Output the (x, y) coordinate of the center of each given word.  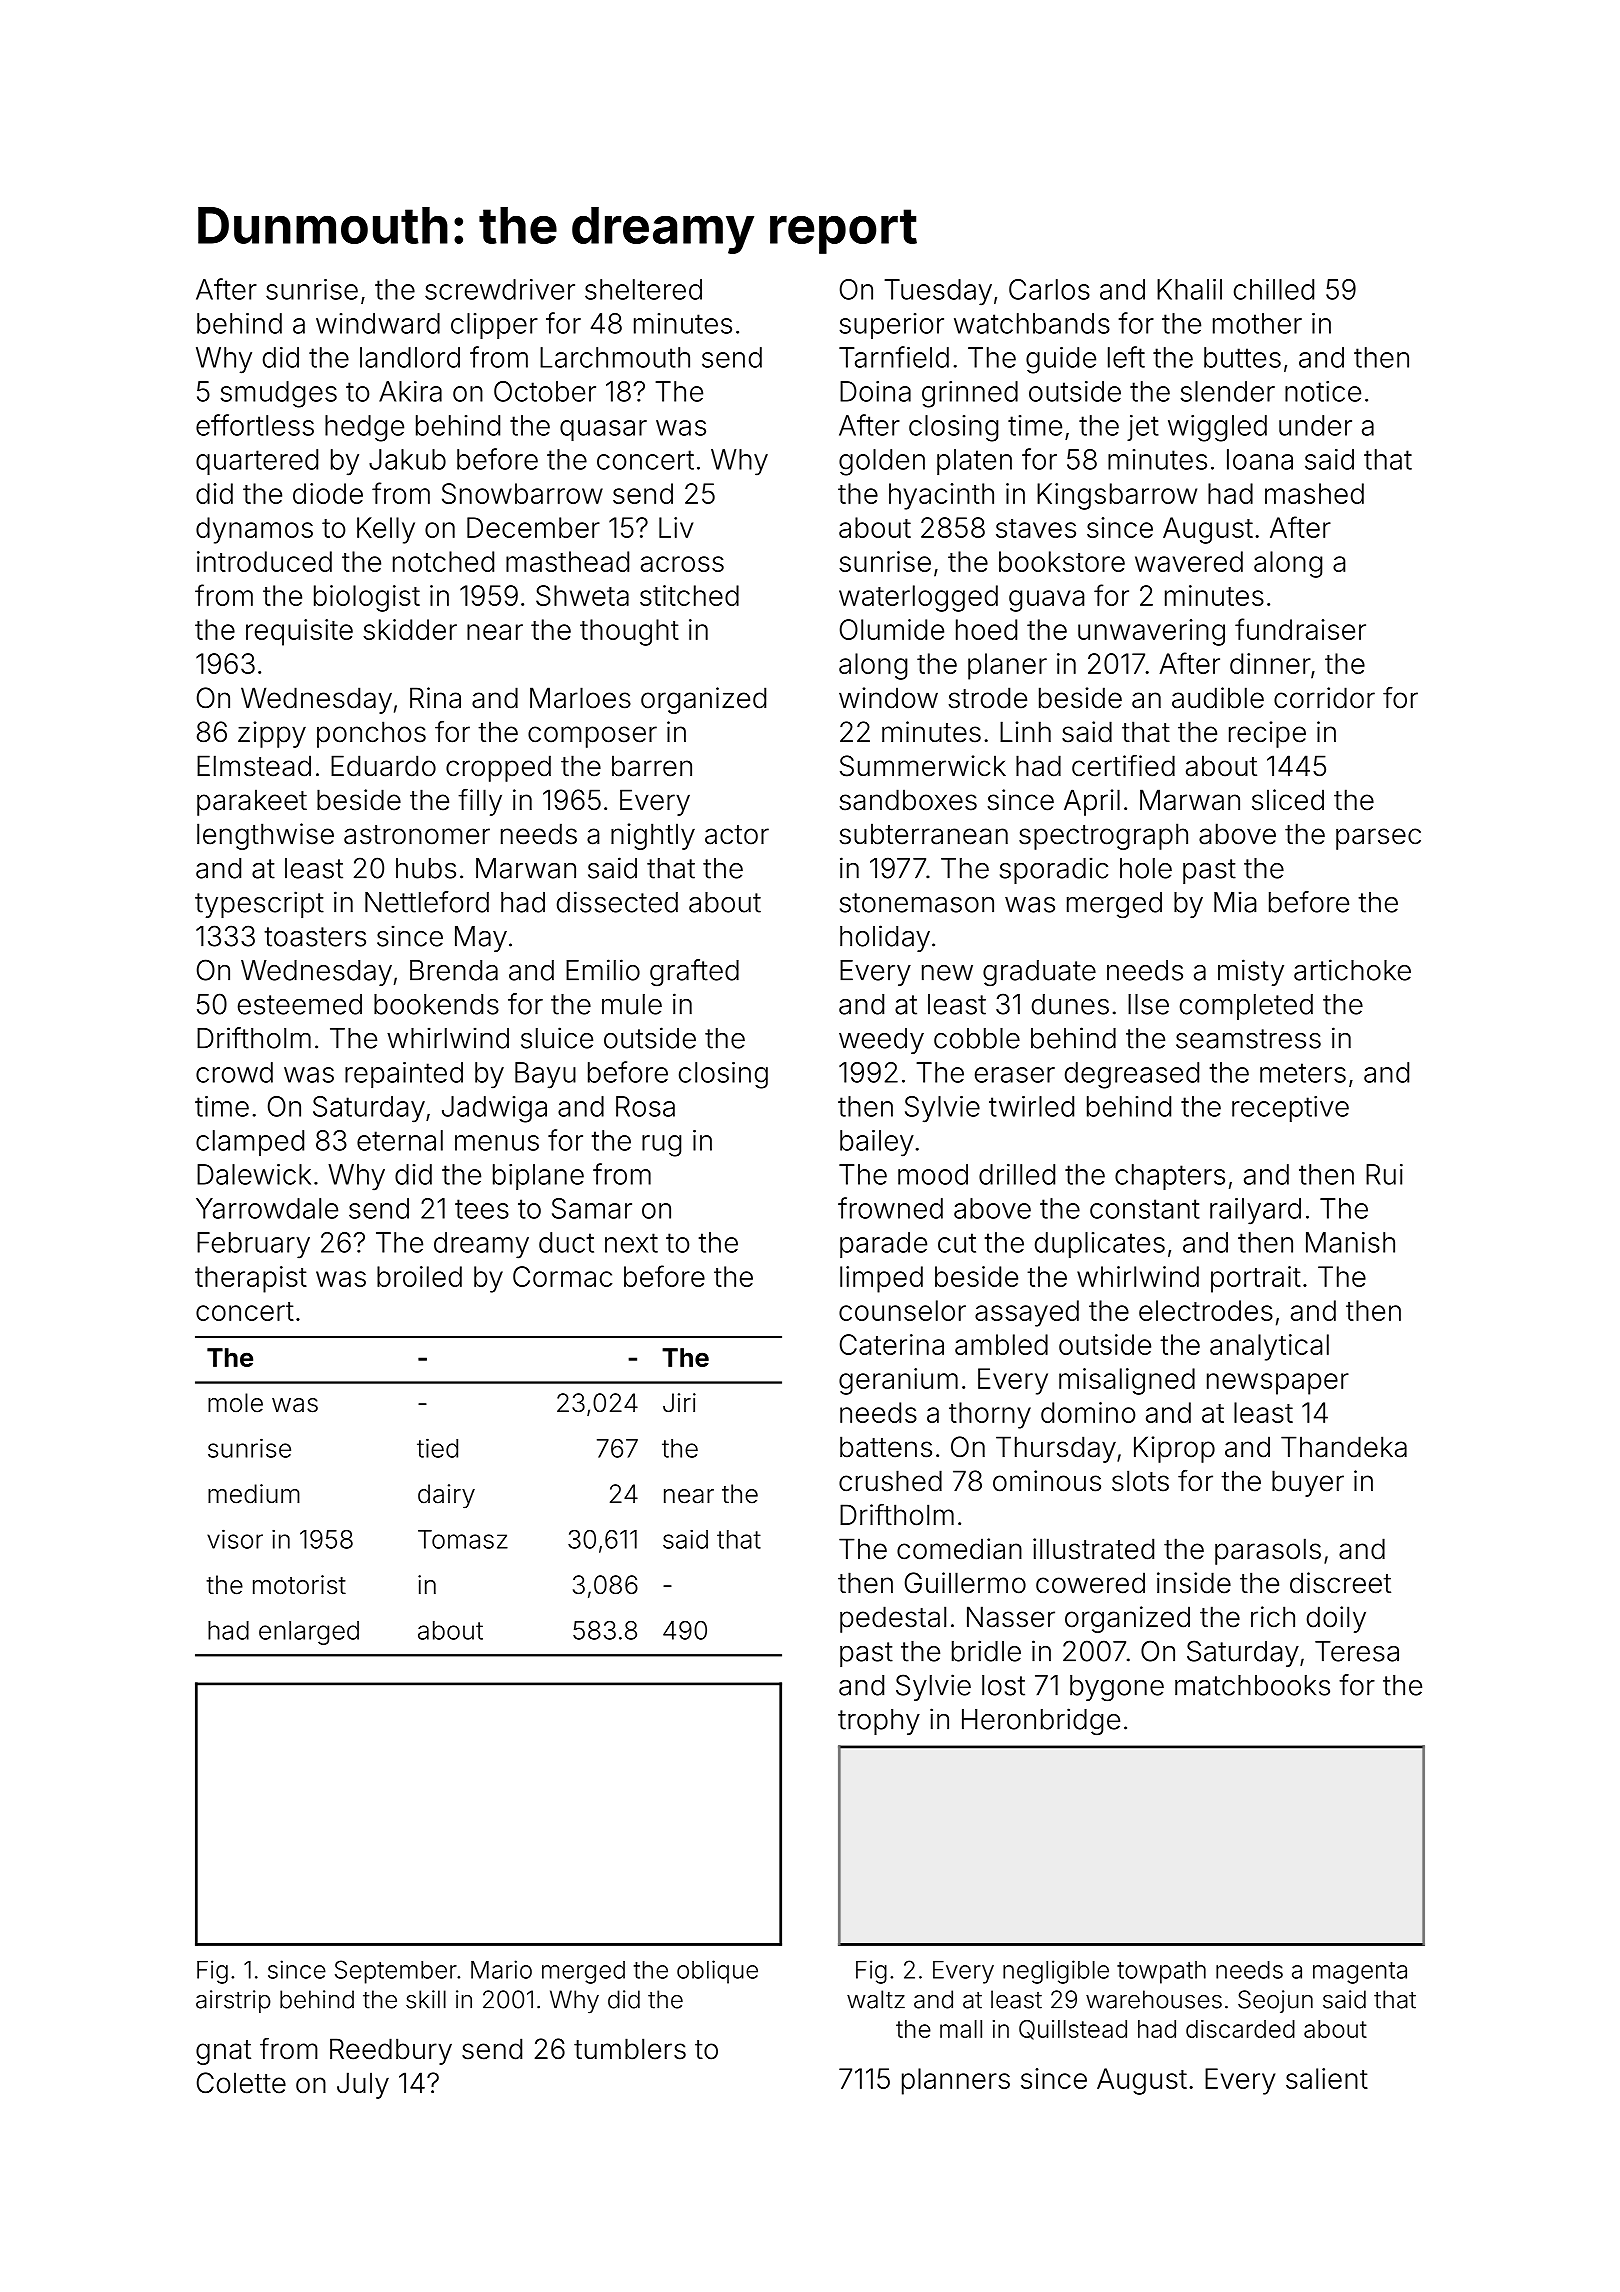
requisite (299, 632)
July (363, 2085)
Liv (676, 527)
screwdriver (500, 289)
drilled (1017, 1174)
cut (957, 1243)
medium (254, 1494)
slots (1140, 1481)
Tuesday (938, 292)
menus (497, 1143)
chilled (1274, 289)
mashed (1314, 493)
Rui (1384, 1174)
